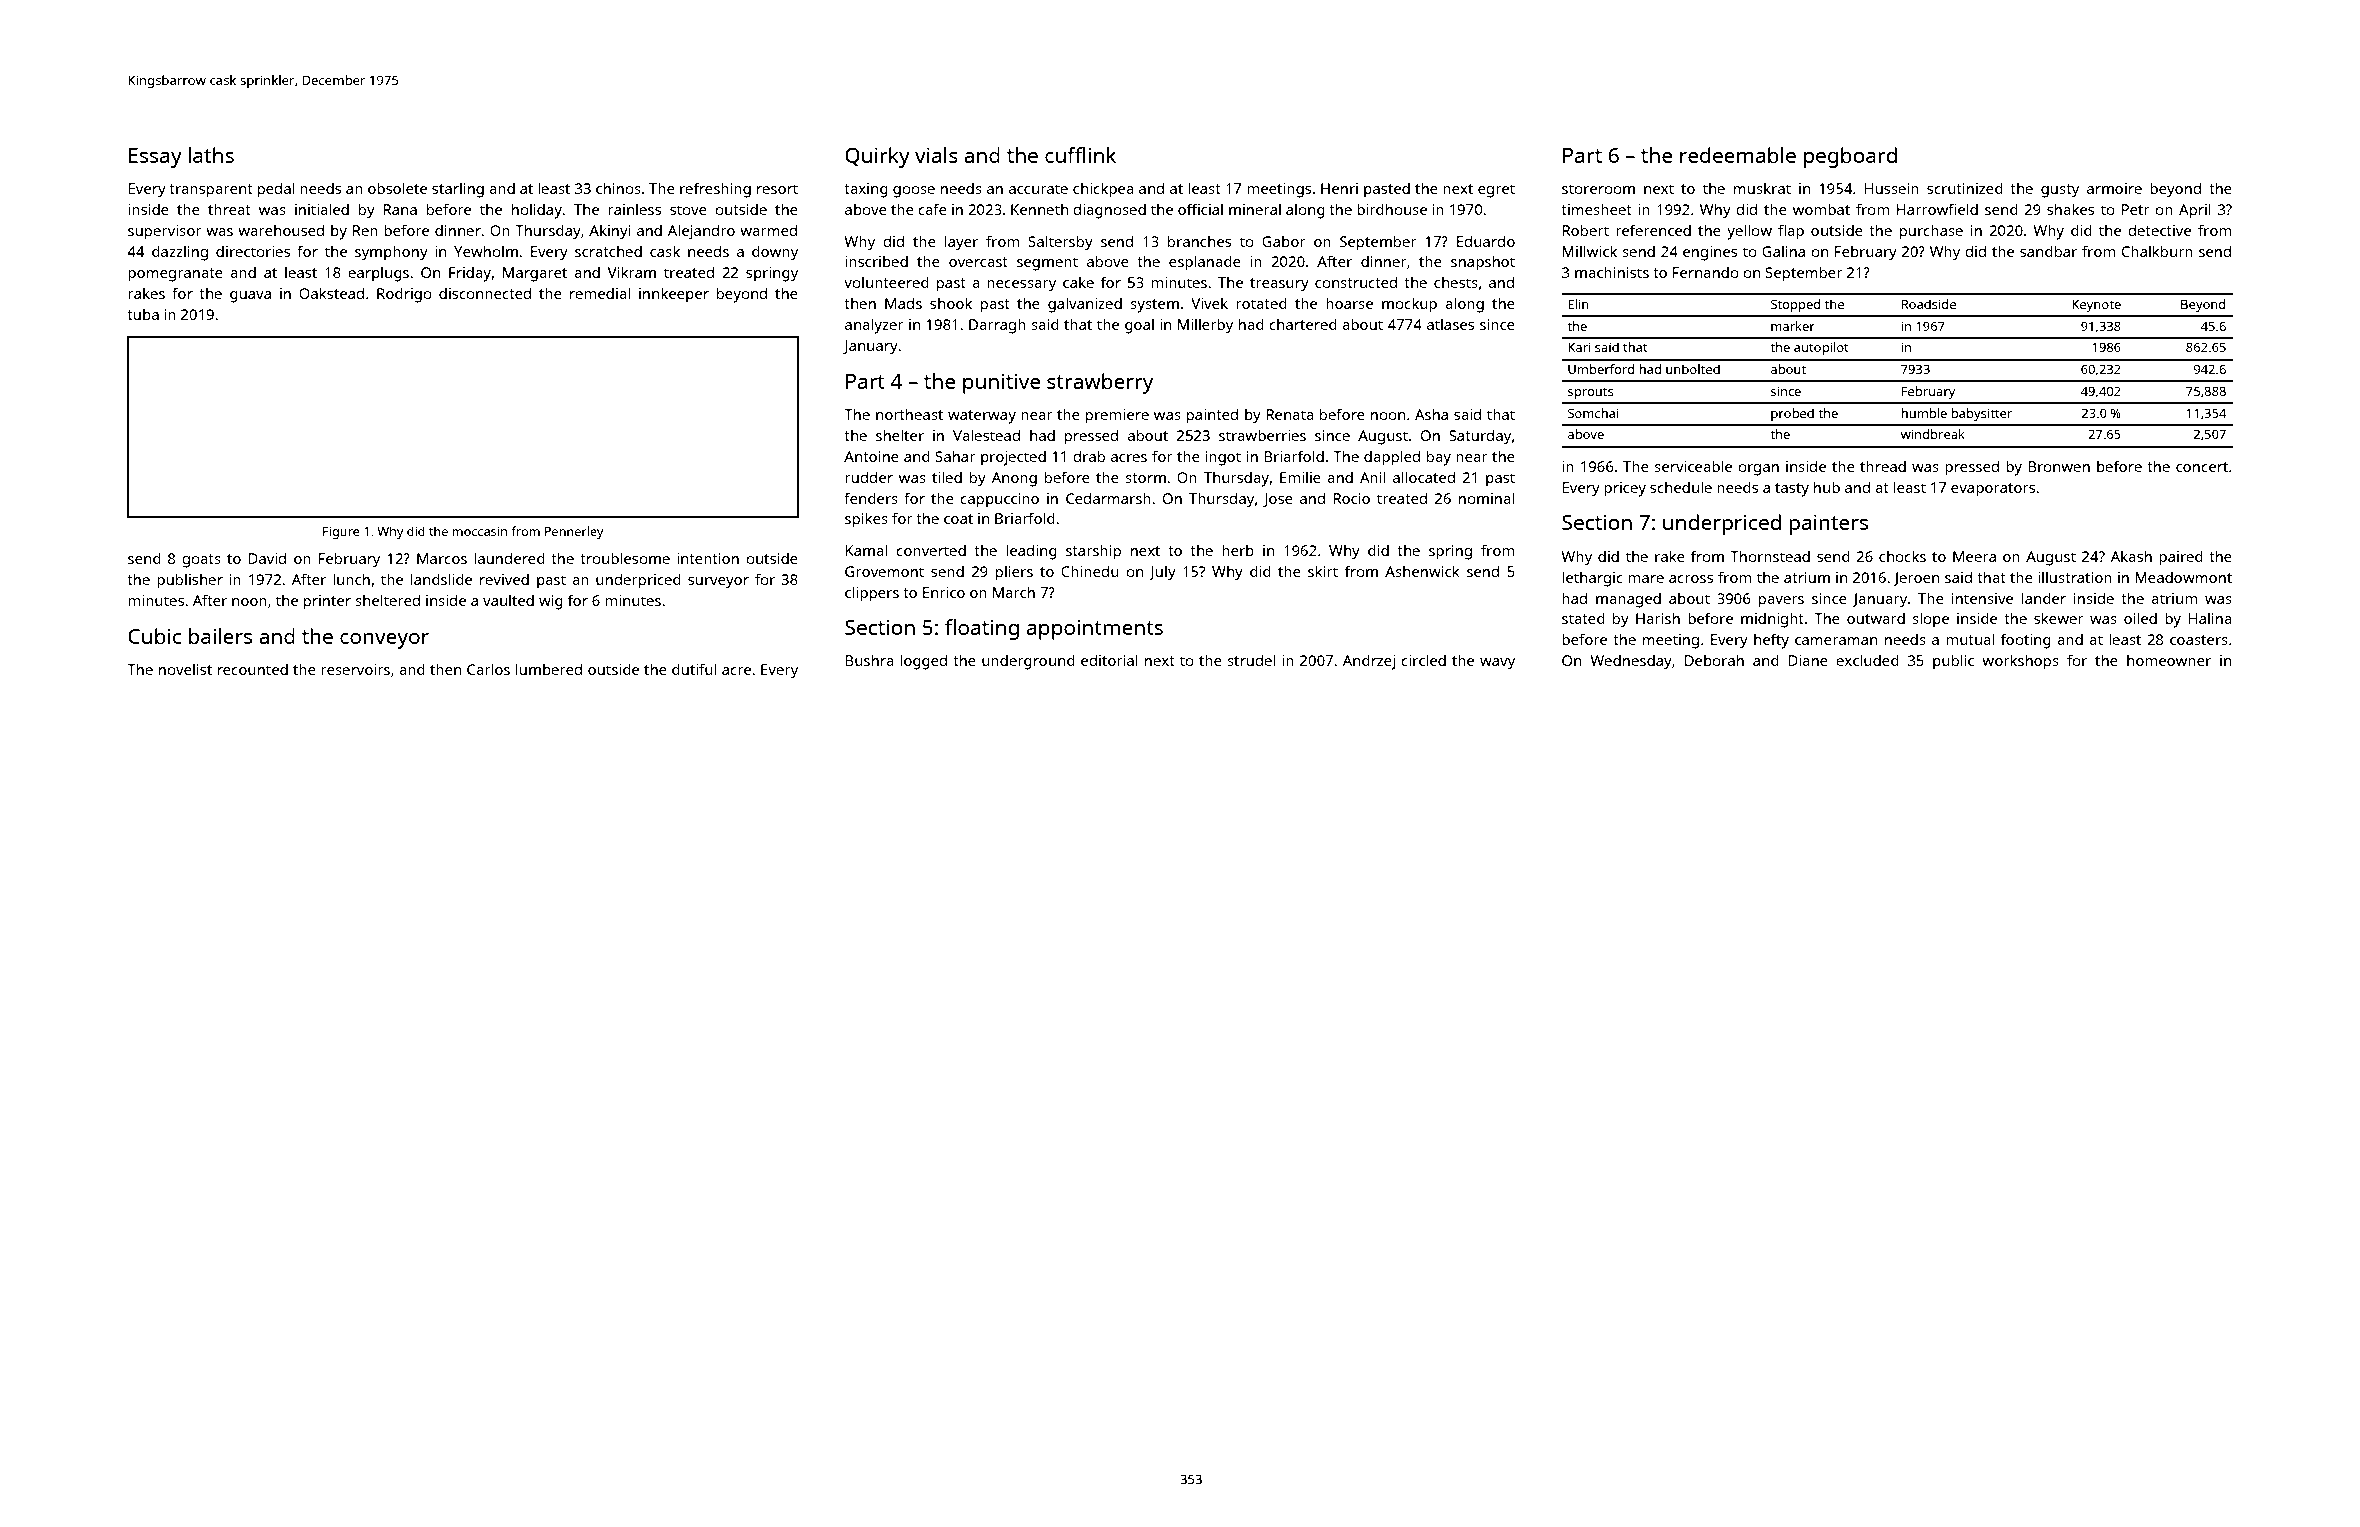  What do you see at coordinates (1262, 435) in the document?
I see `strawberries` at bounding box center [1262, 435].
